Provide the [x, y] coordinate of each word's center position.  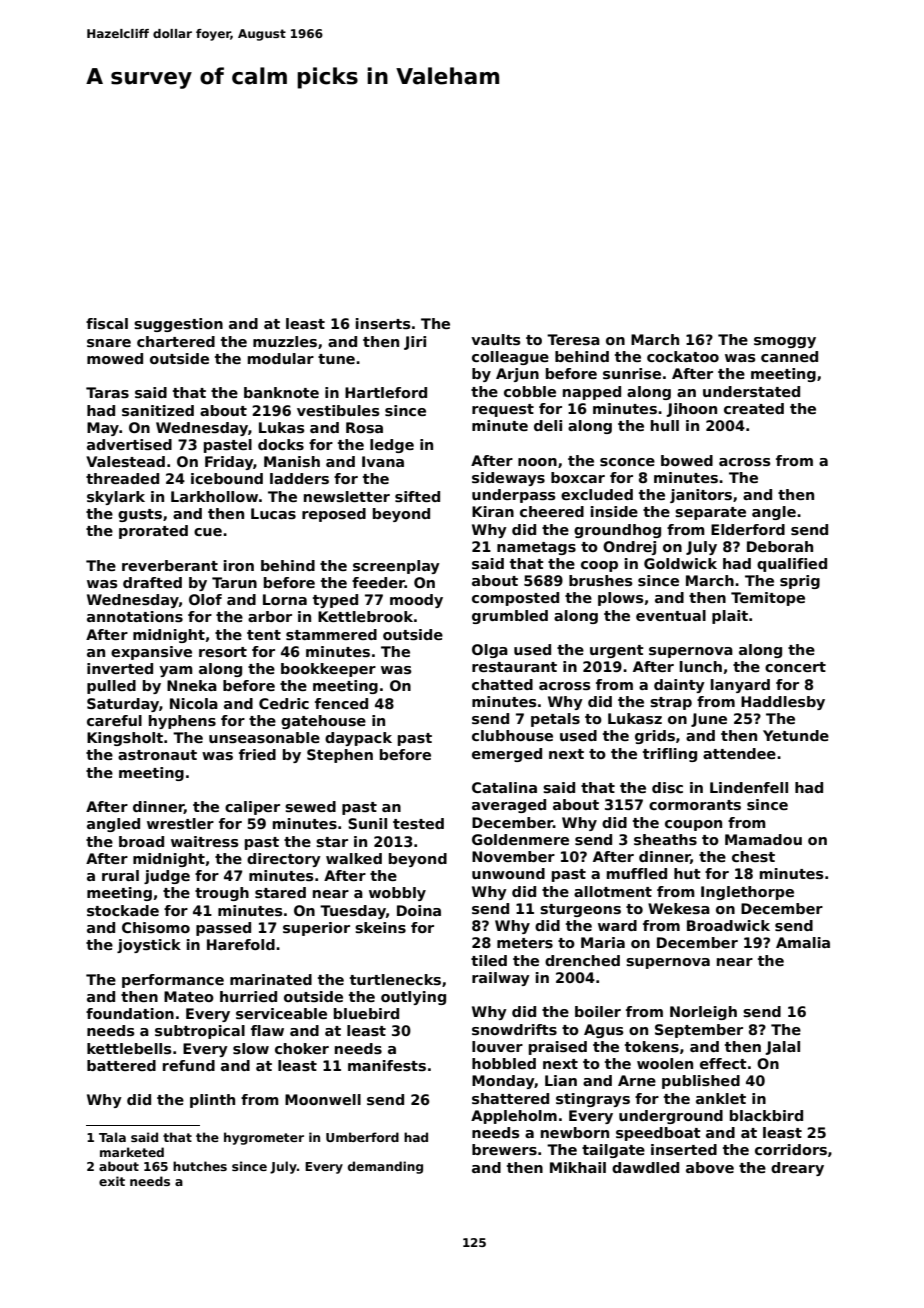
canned [789, 356]
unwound [508, 873]
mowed [115, 358]
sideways [508, 479]
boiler [598, 1011]
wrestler [180, 823]
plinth [212, 1101]
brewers [504, 1149]
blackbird [766, 1115]
